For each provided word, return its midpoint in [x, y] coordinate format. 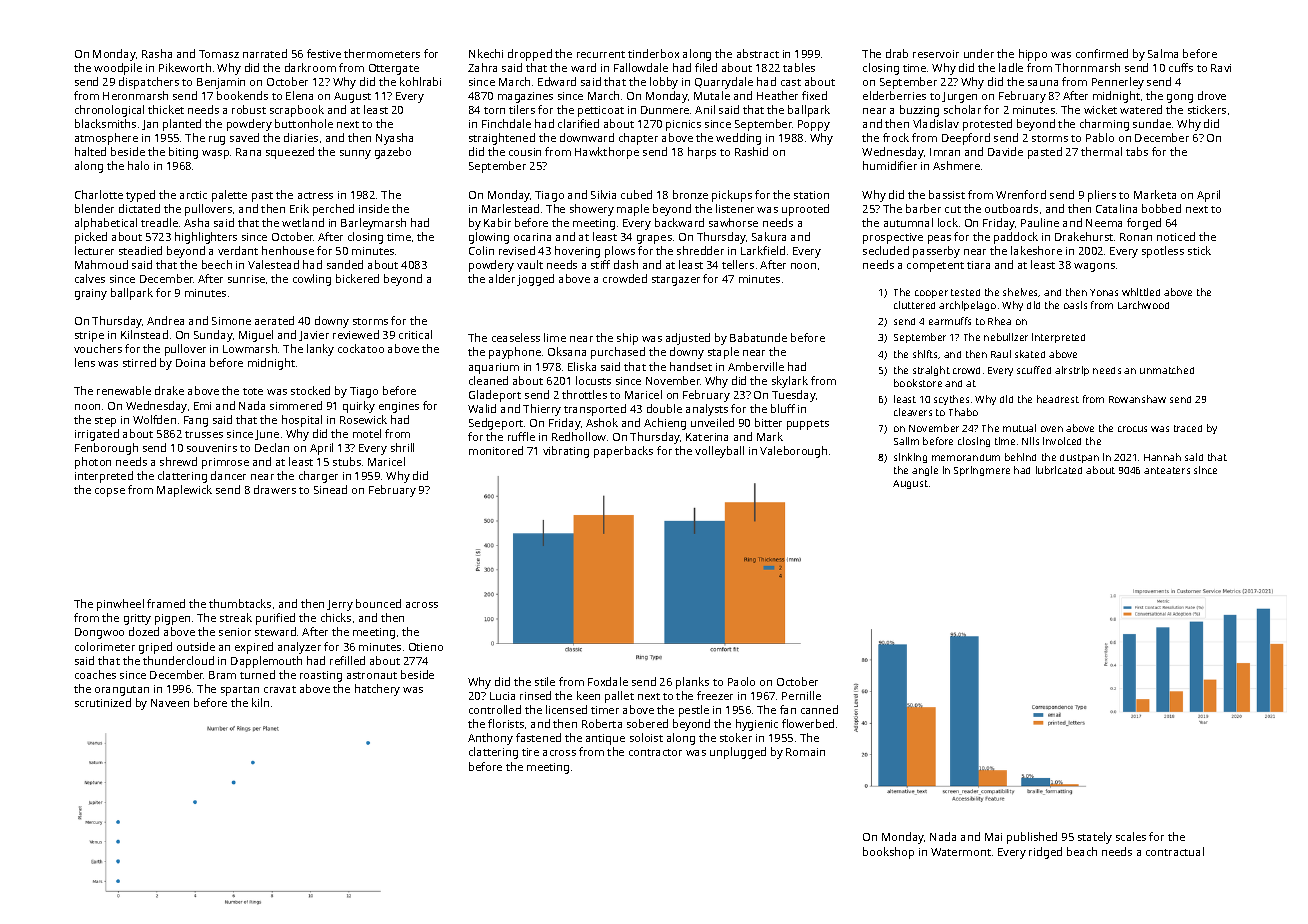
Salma [1163, 53]
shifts [926, 354]
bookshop [888, 853]
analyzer [299, 648]
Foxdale [608, 681]
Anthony [490, 739]
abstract [758, 53]
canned [819, 709]
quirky [359, 407]
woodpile [118, 69]
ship [627, 339]
